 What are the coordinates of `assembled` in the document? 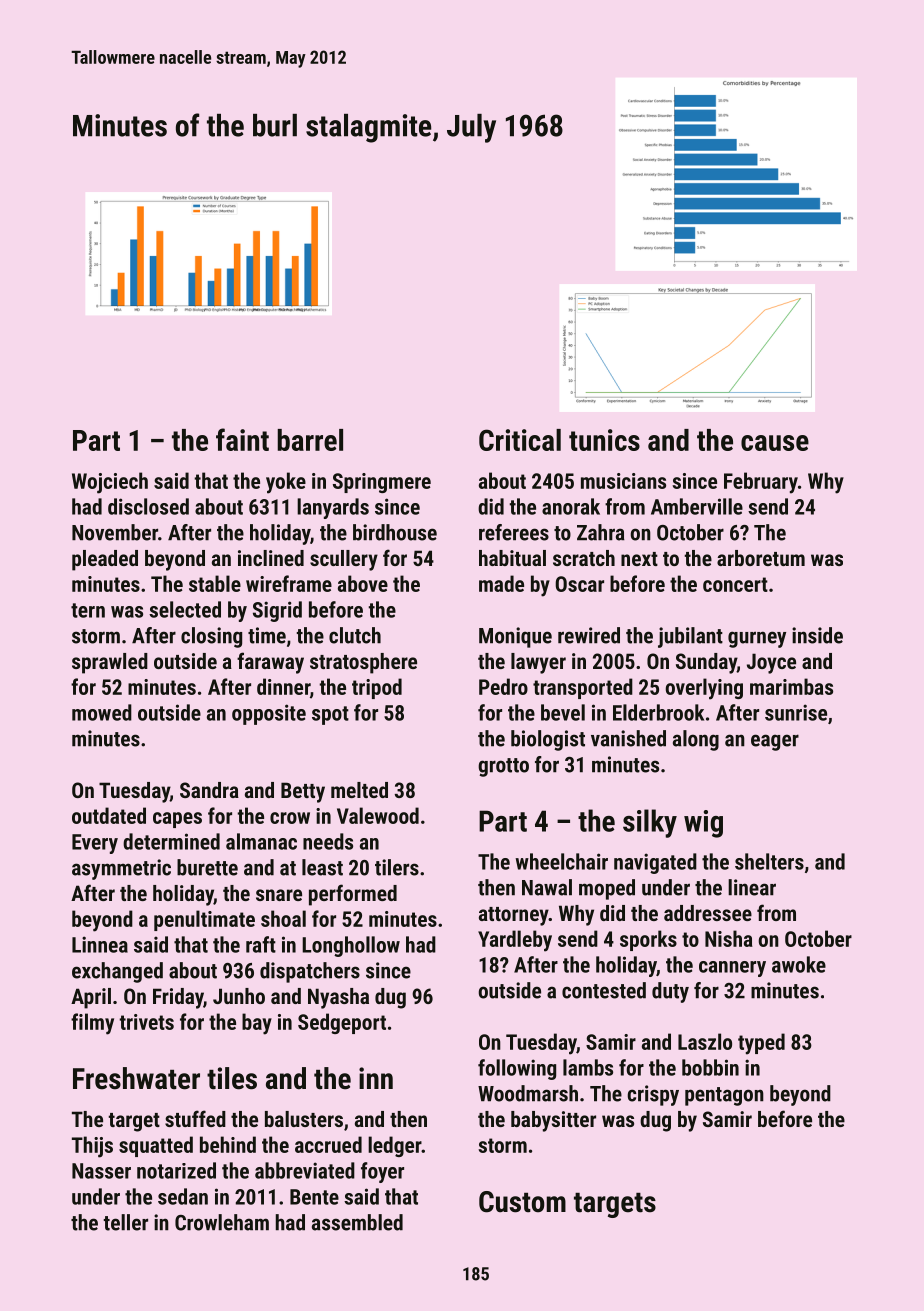 It's located at (357, 1222).
